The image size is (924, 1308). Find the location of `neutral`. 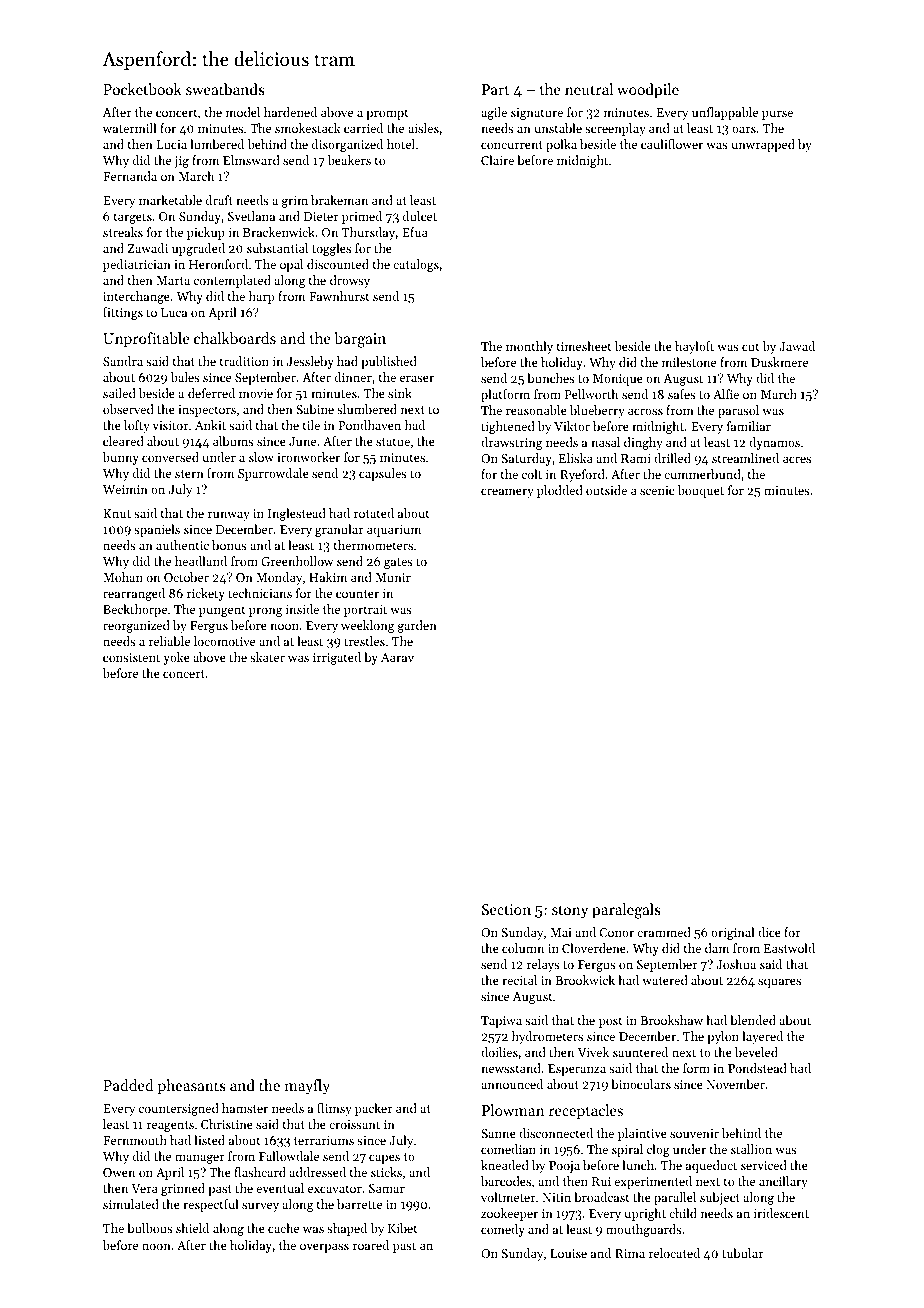

neutral is located at coordinates (589, 89).
